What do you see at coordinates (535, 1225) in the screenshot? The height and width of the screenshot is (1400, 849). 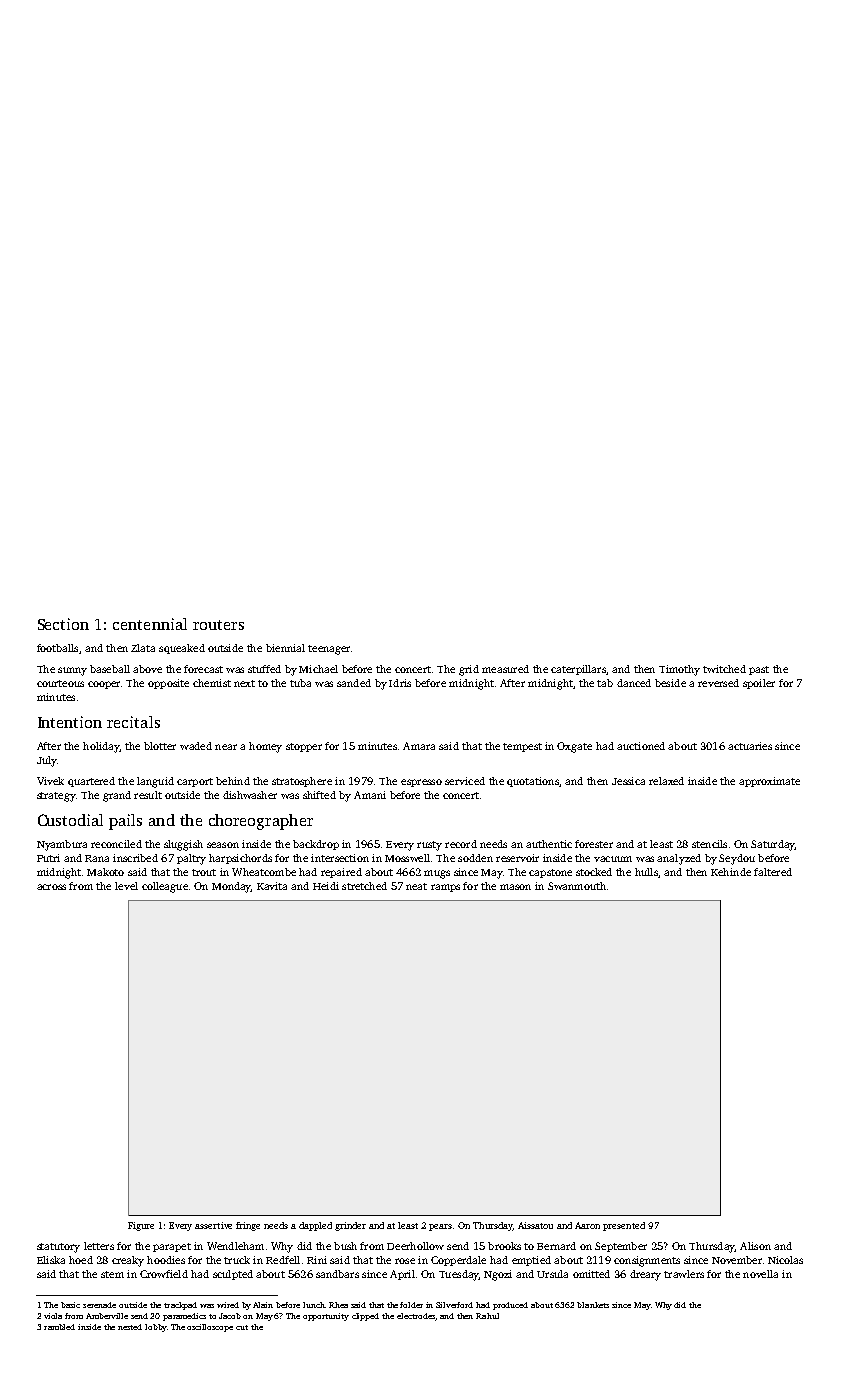 I see `Aissatou` at bounding box center [535, 1225].
